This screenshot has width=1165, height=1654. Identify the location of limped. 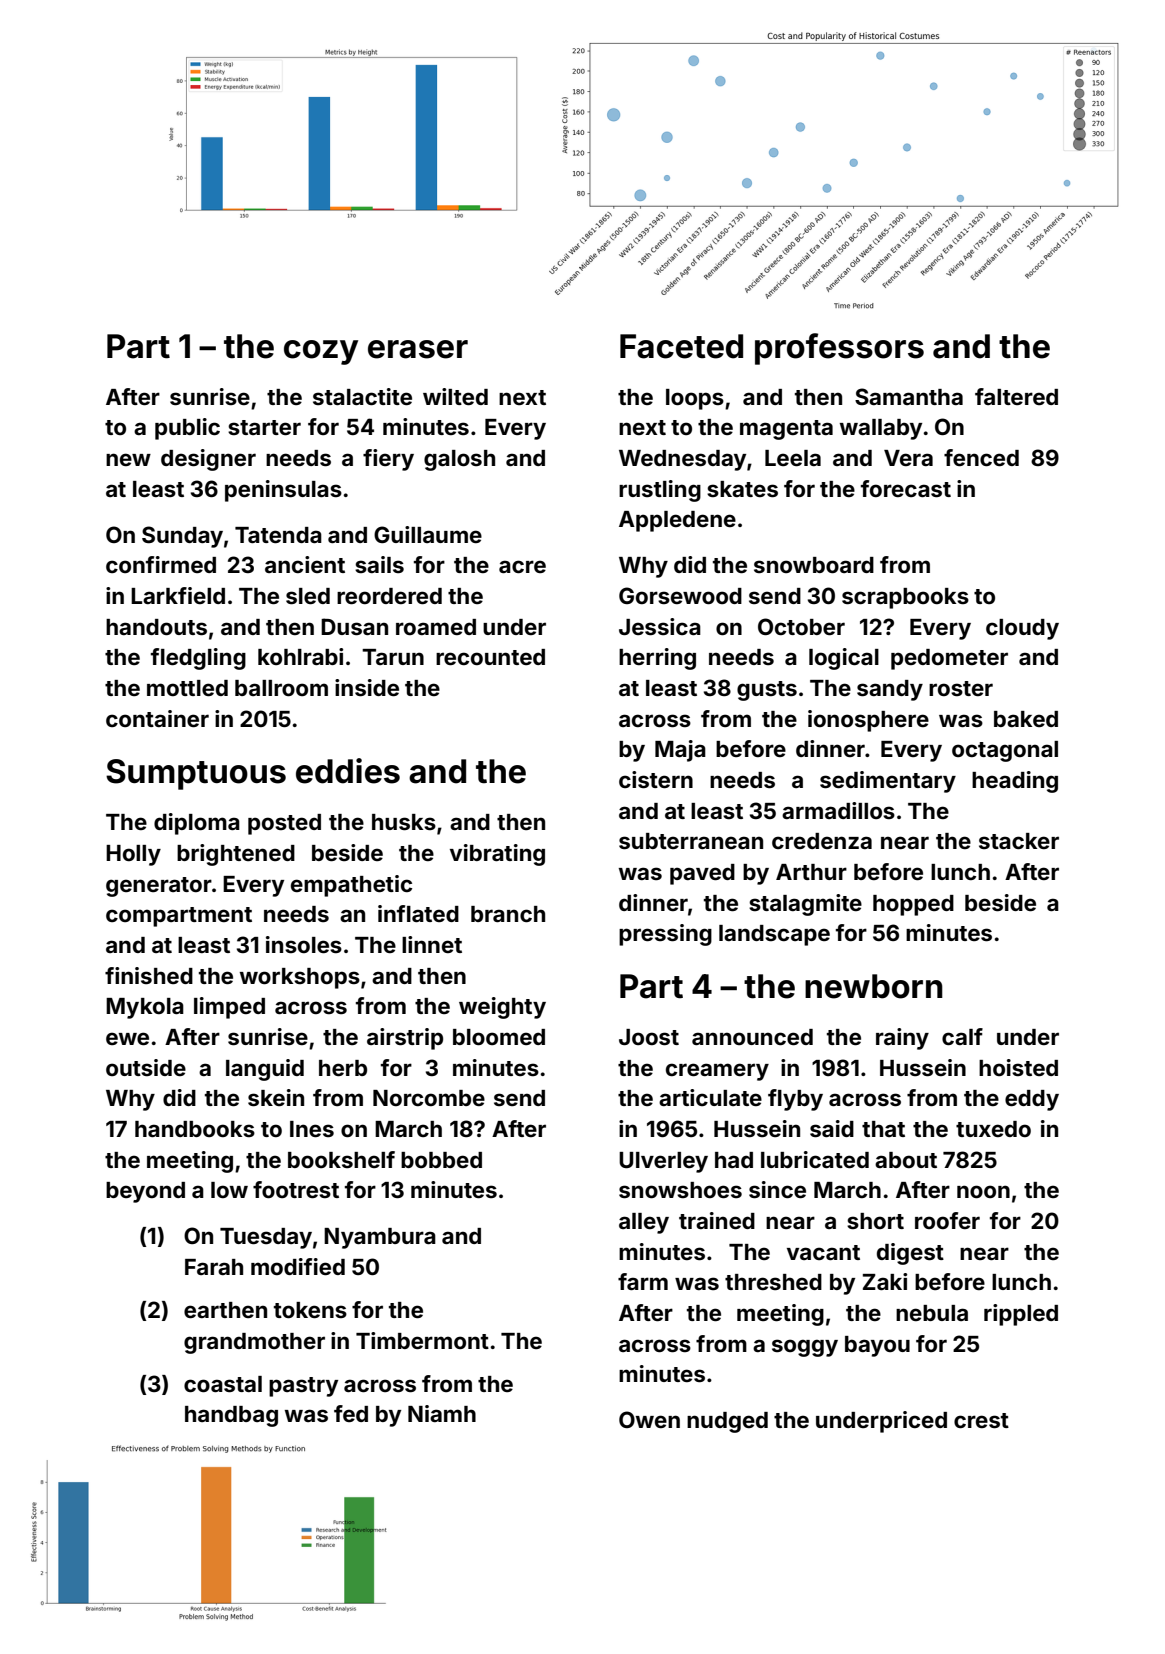
(229, 1008).
